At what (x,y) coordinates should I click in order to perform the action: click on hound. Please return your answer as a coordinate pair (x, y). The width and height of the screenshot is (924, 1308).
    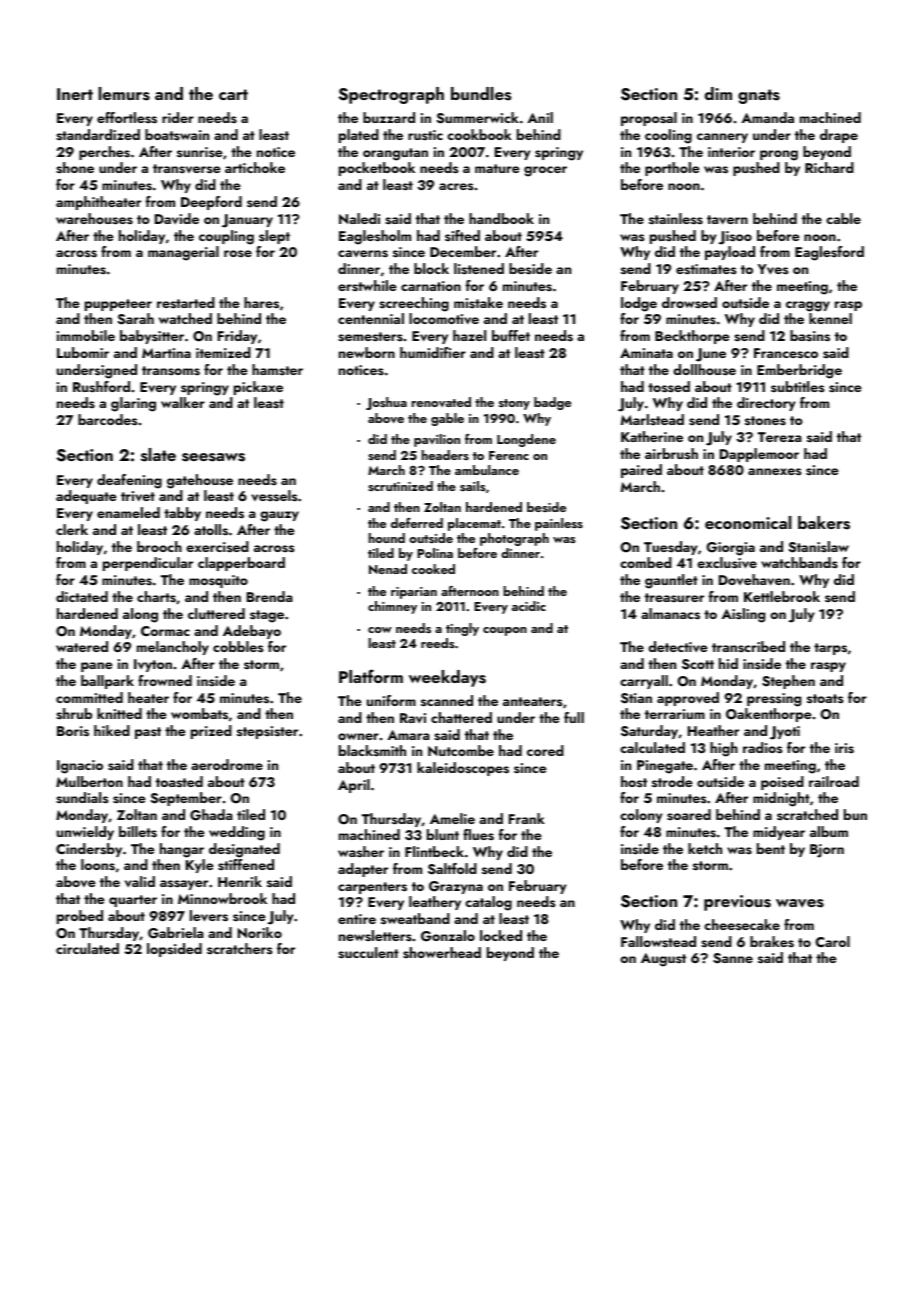
    Looking at the image, I should click on (386, 538).
